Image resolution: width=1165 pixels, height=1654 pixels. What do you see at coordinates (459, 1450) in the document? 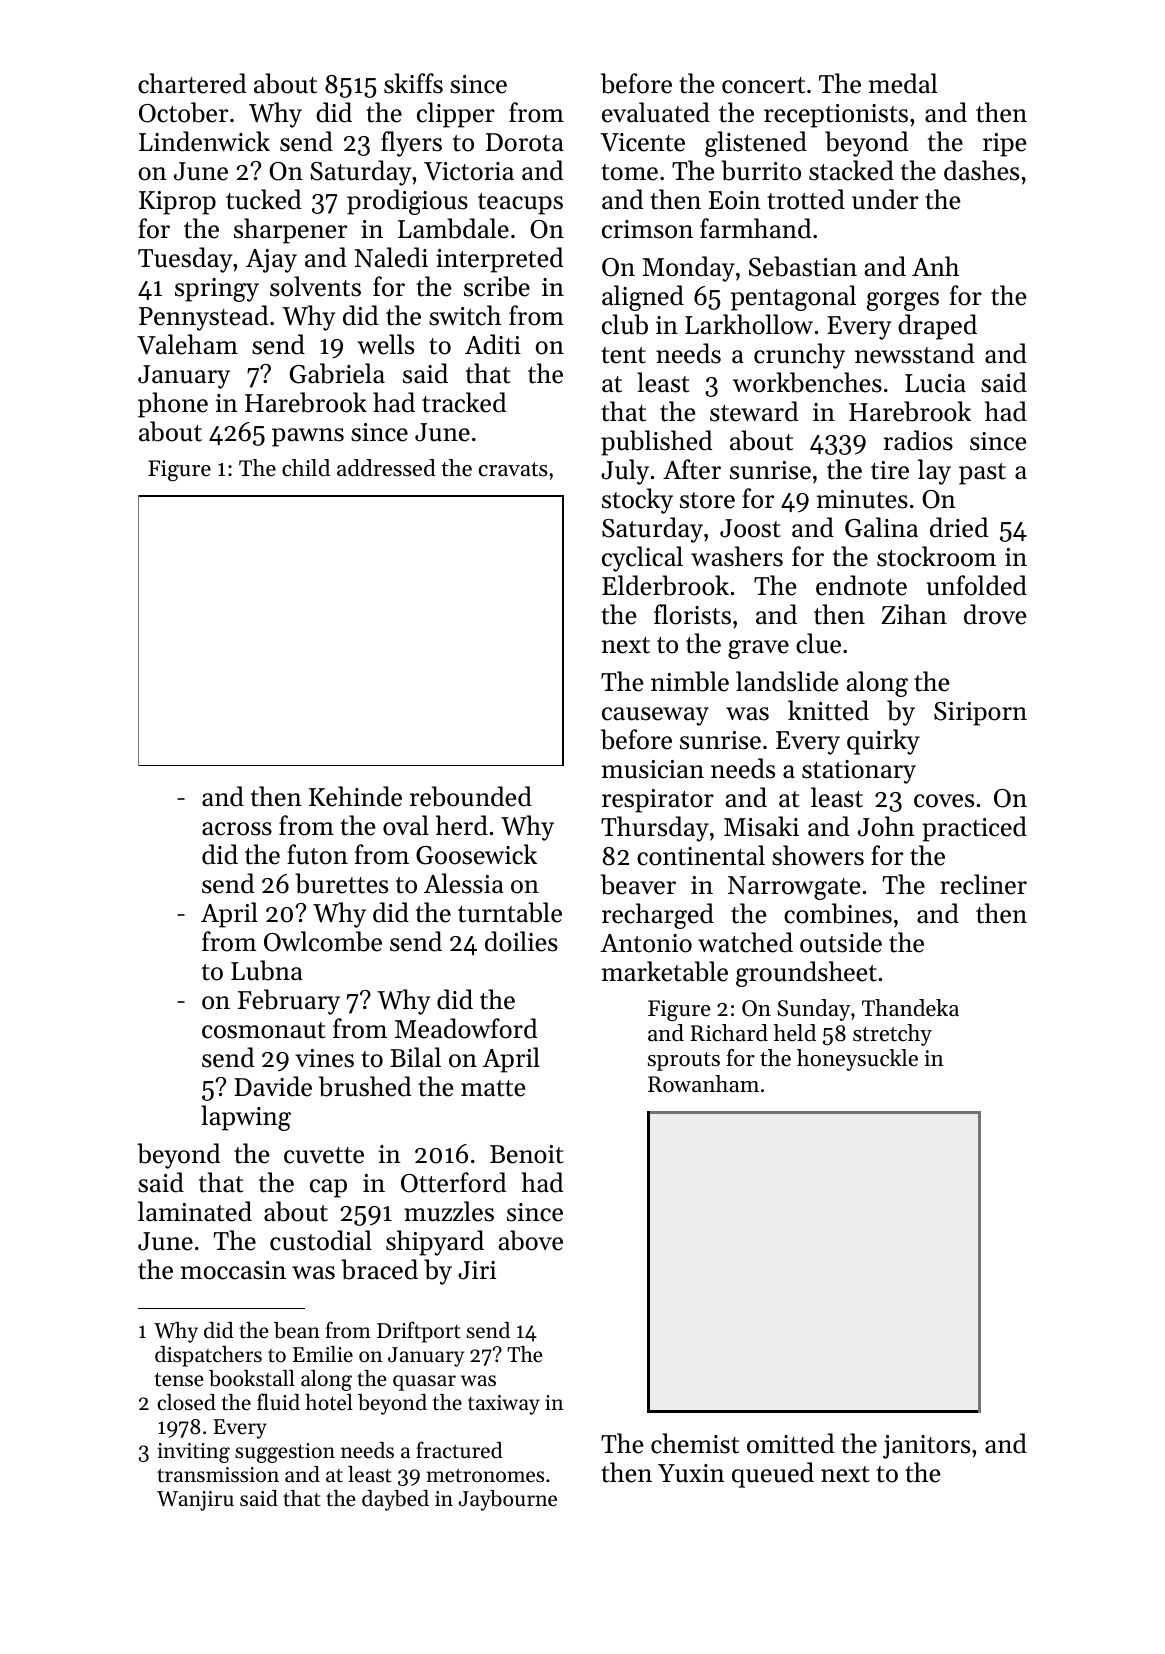
I see `fractured` at bounding box center [459, 1450].
